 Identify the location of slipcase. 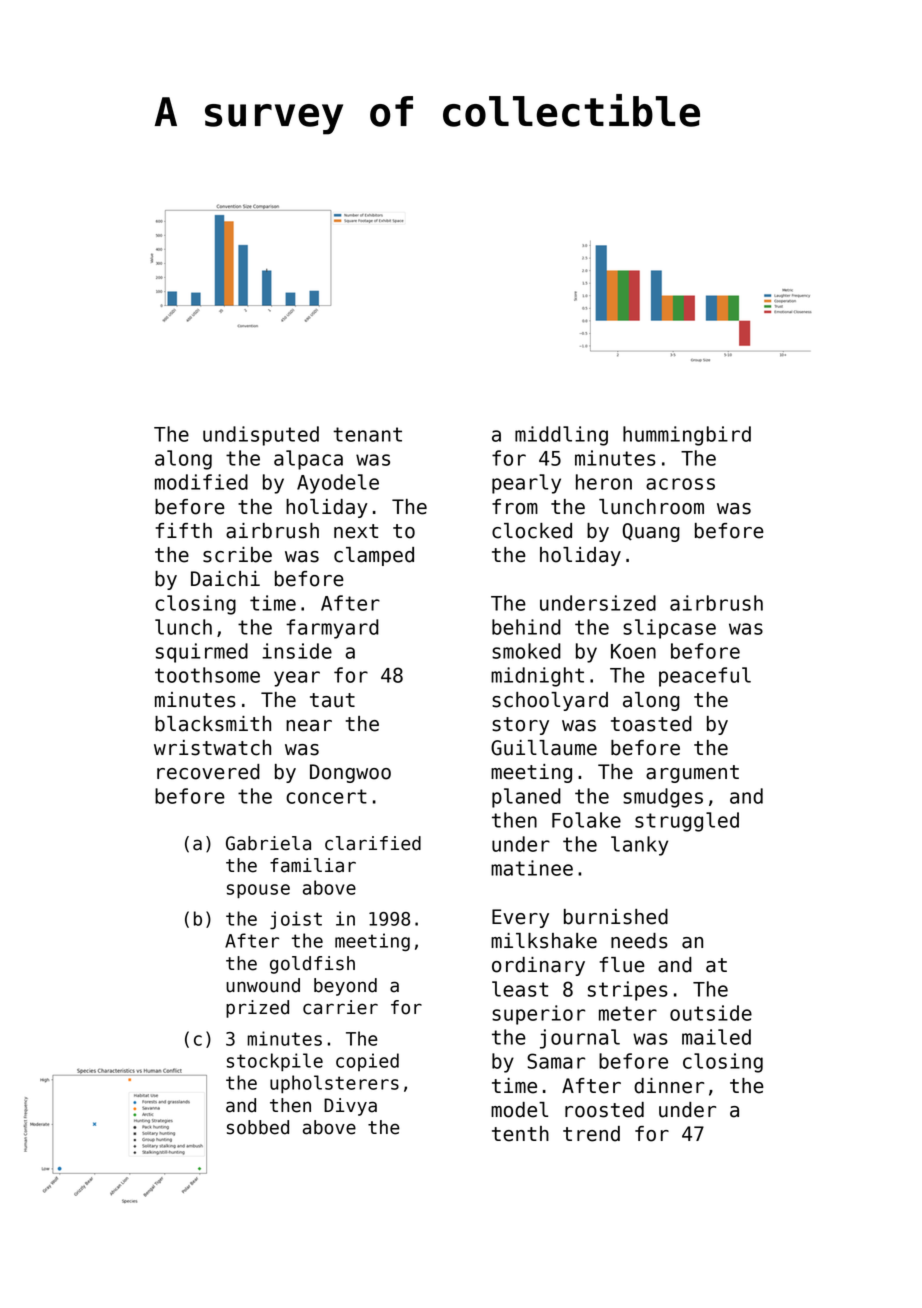
(669, 629).
